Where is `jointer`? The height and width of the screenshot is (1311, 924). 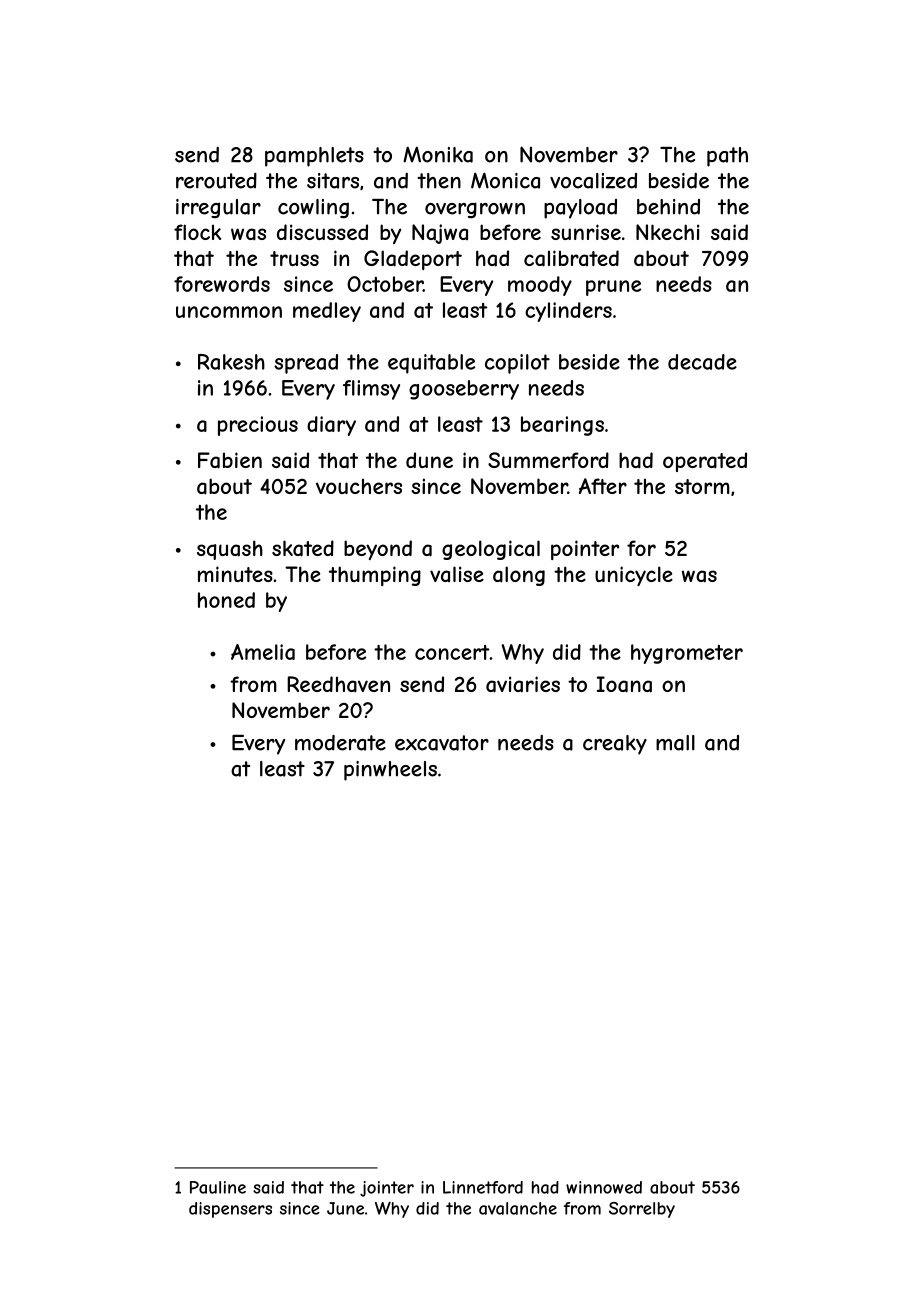 jointer is located at coordinates (387, 1189).
